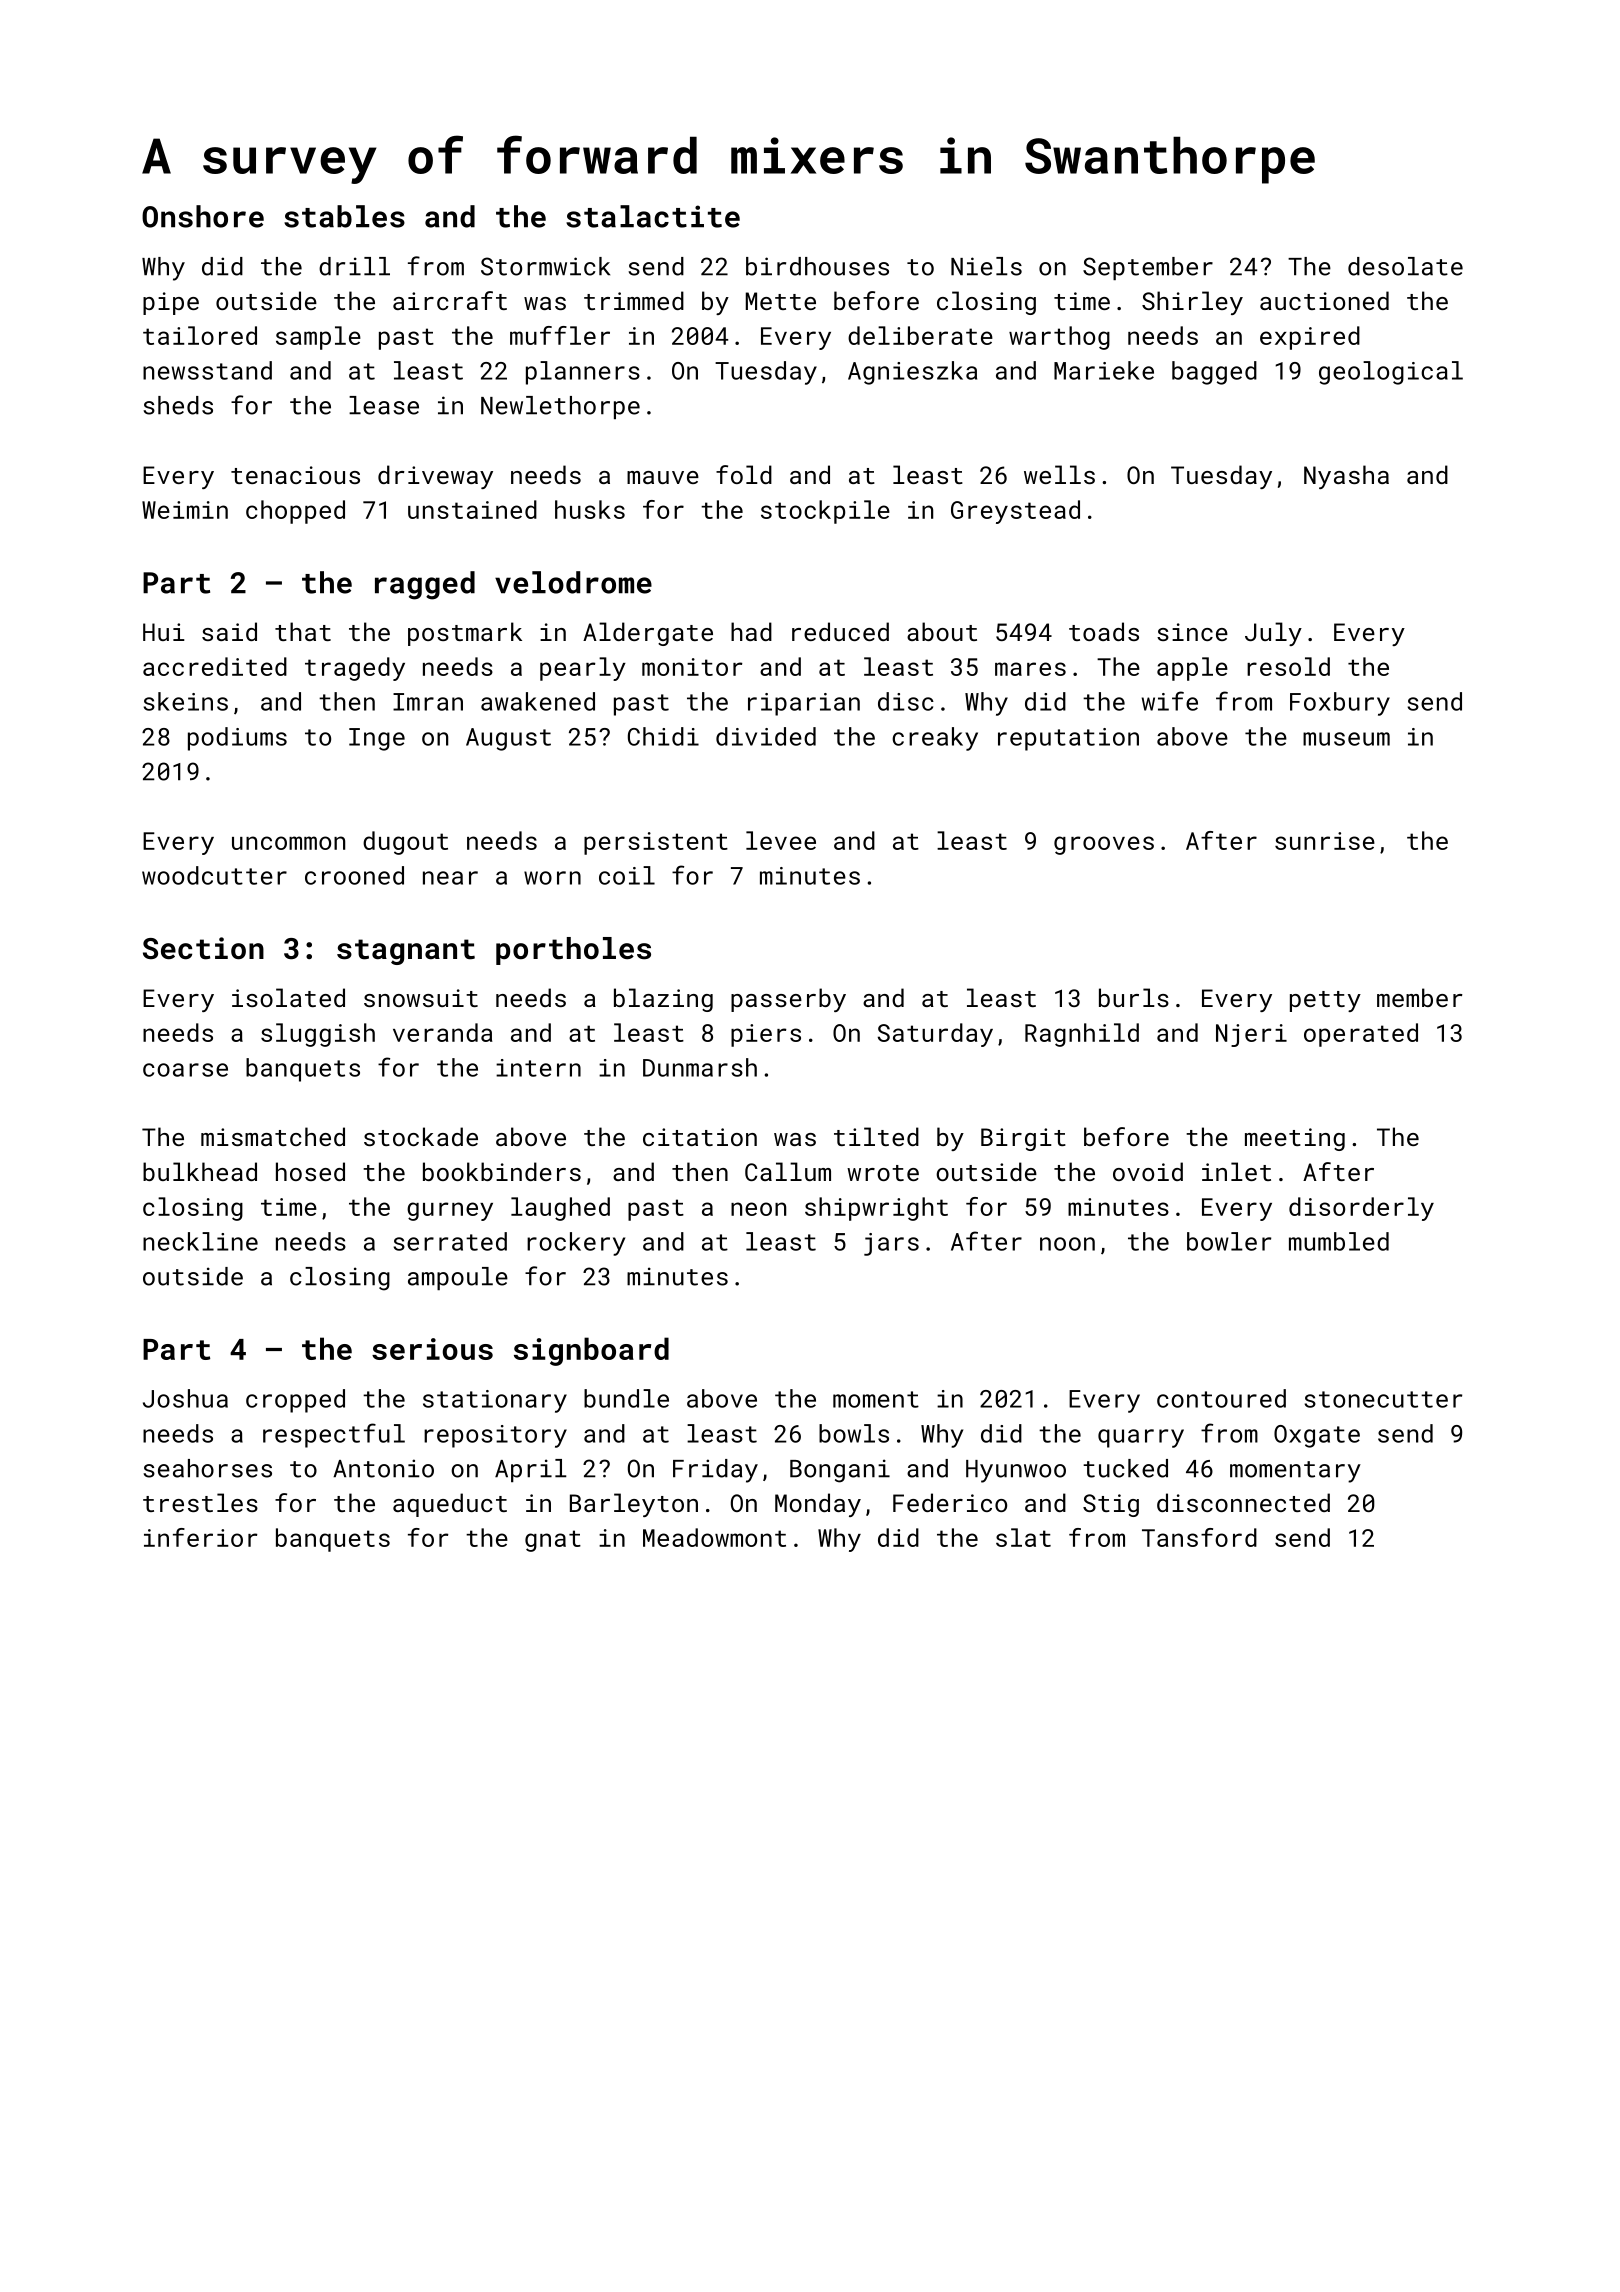 The image size is (1620, 2292). Describe the element at coordinates (1023, 1537) in the screenshot. I see `slat` at that location.
